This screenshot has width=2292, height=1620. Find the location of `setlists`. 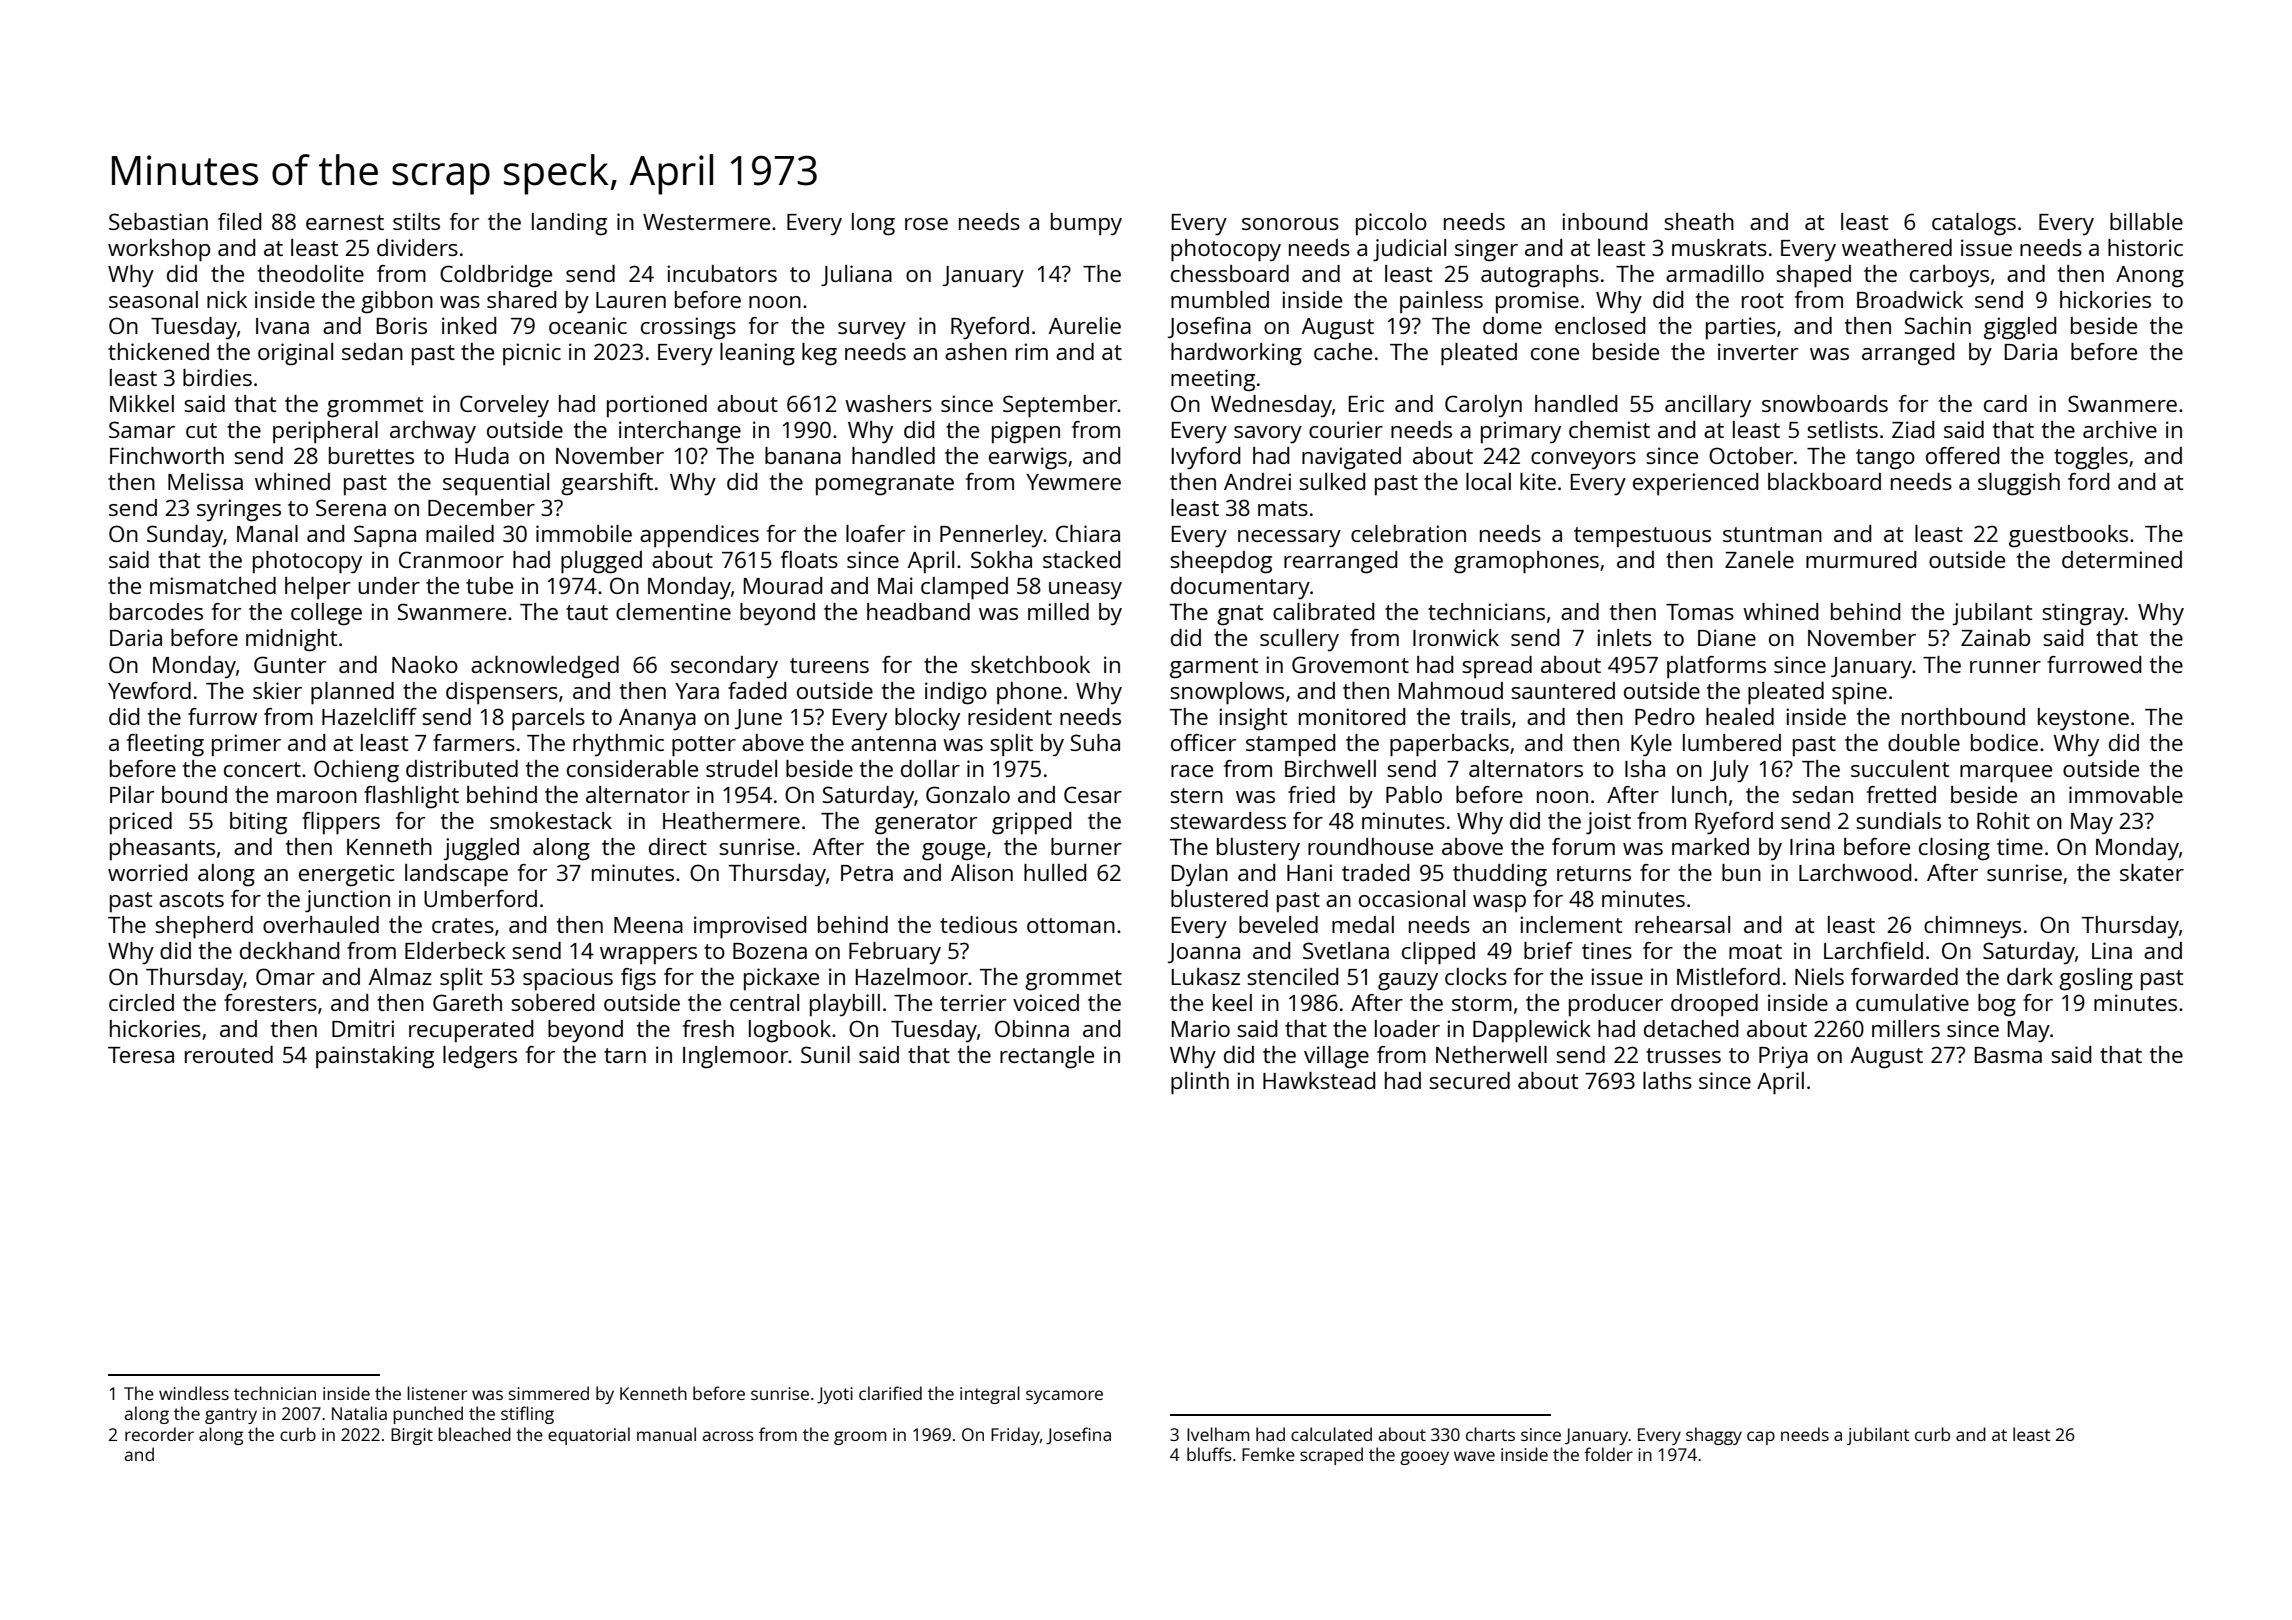

setlists is located at coordinates (1842, 429).
